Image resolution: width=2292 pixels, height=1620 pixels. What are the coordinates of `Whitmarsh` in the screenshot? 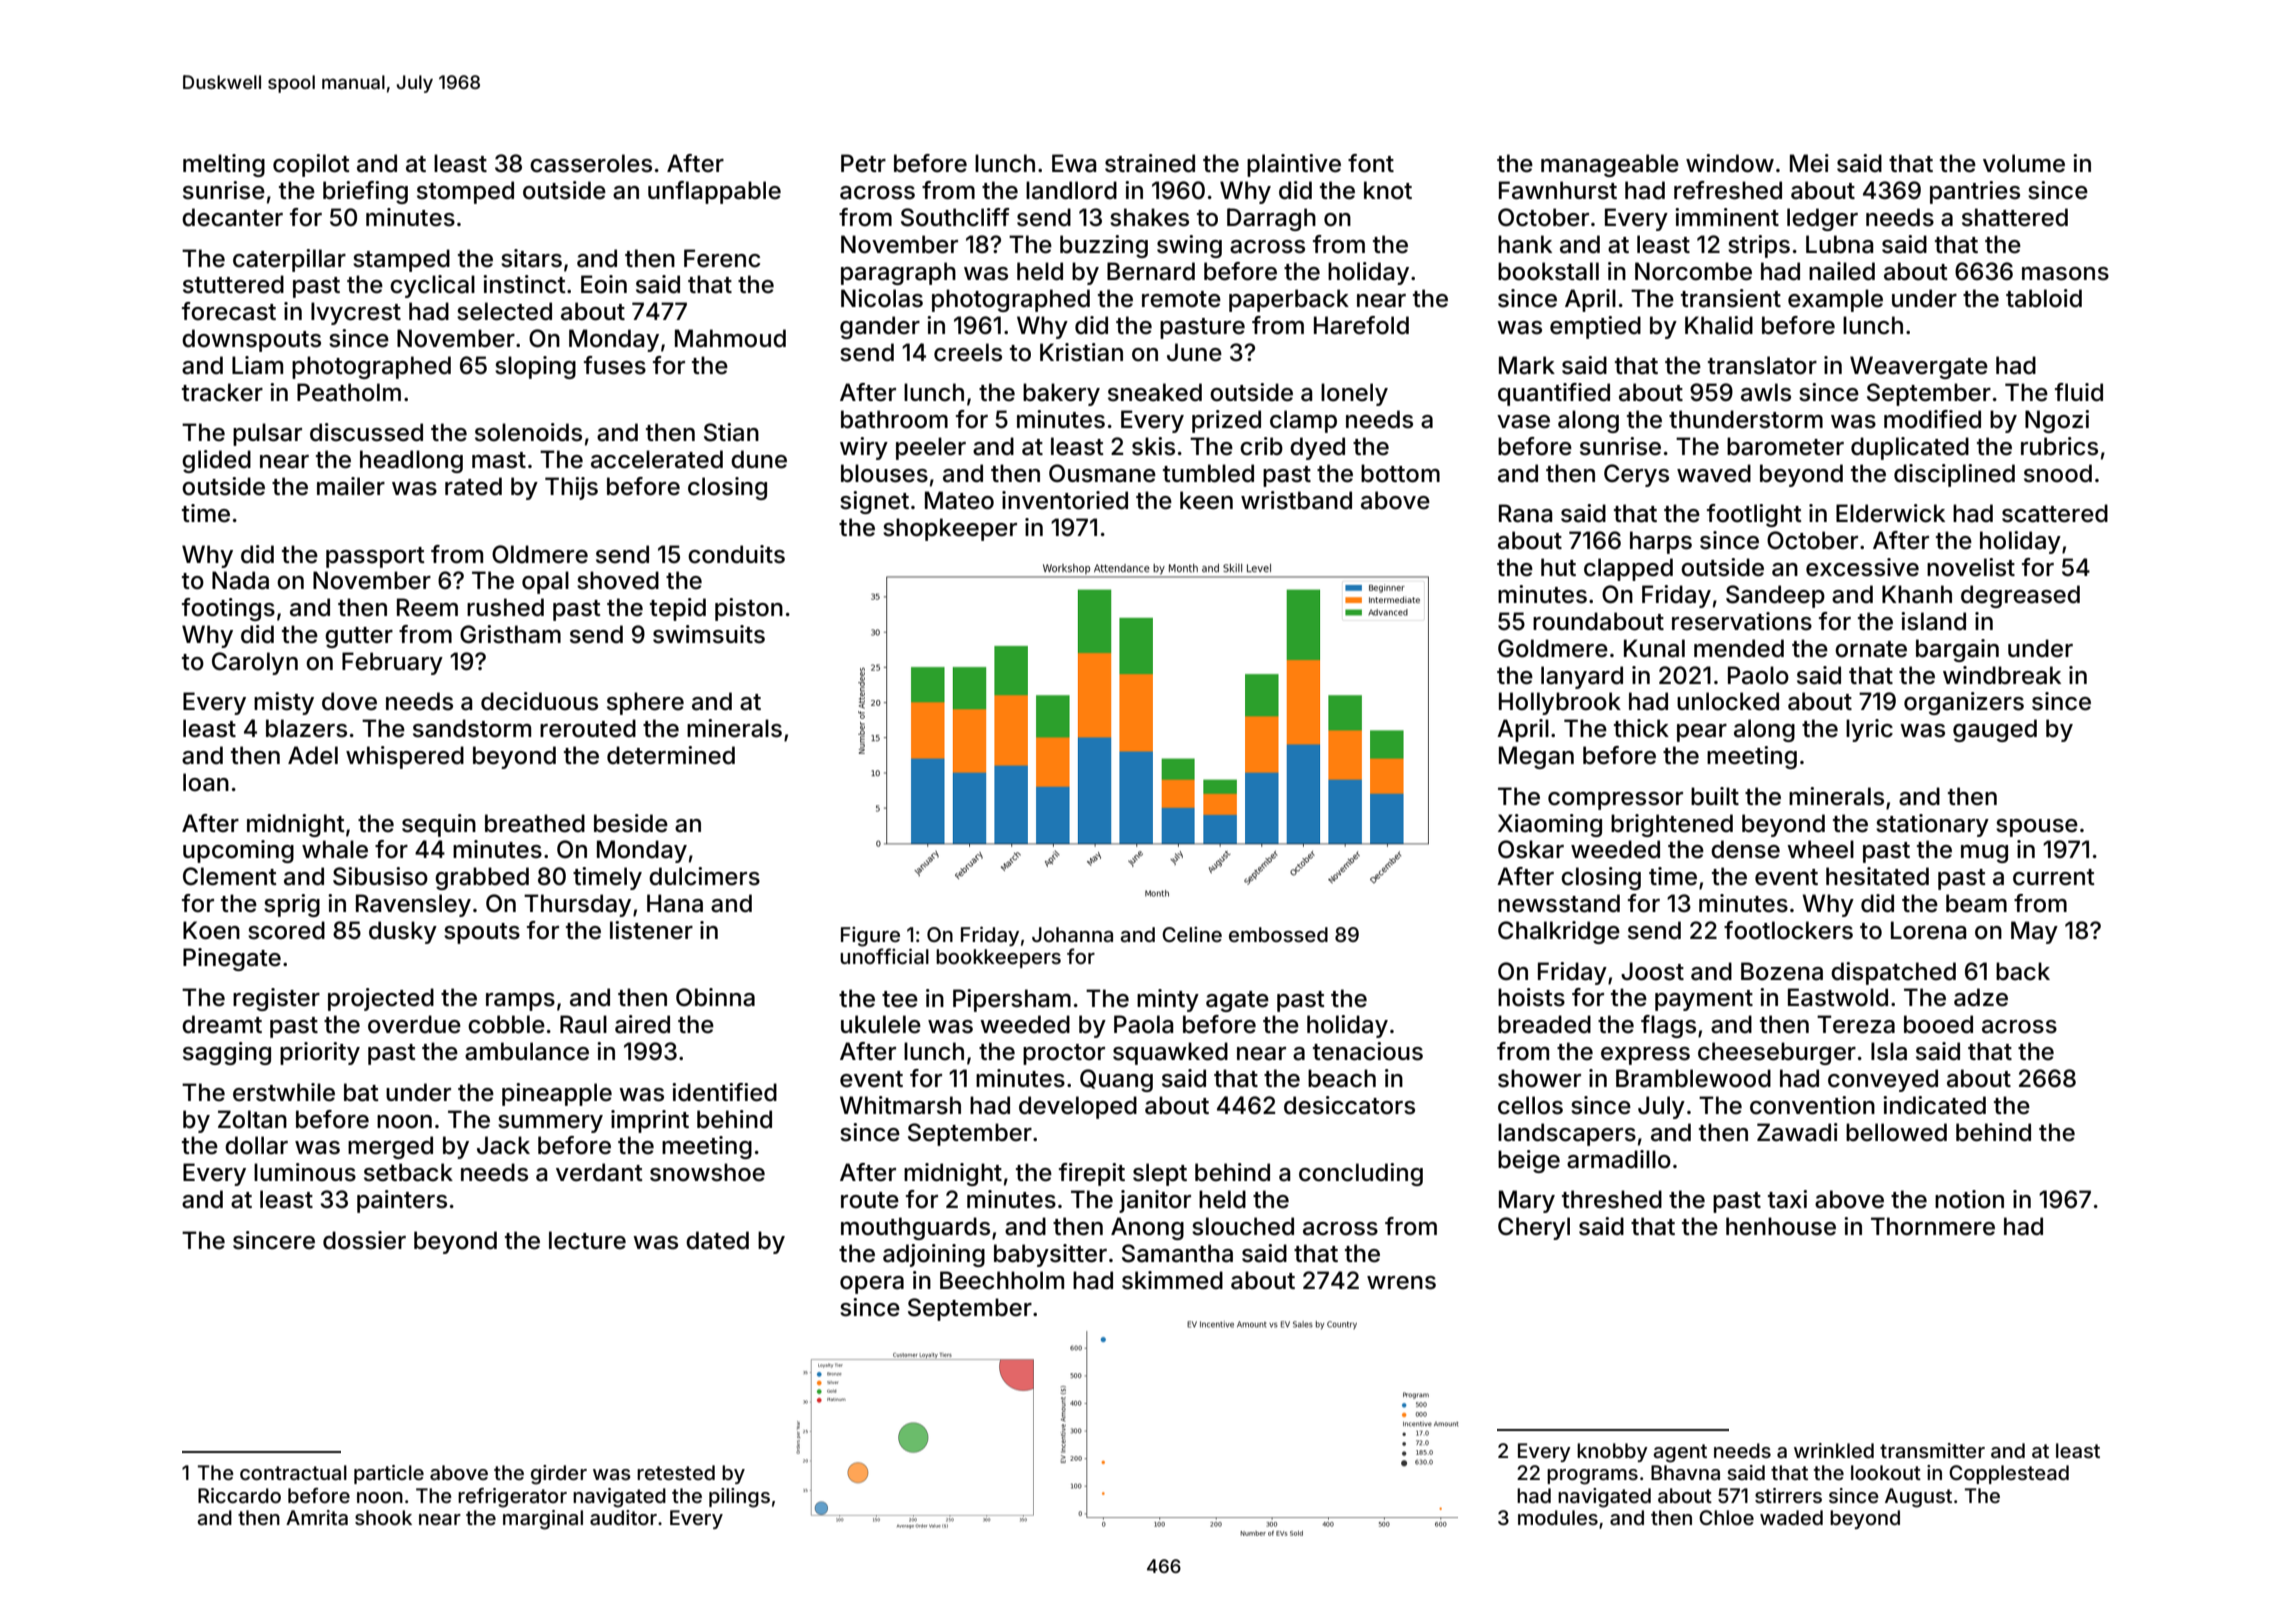 It's located at (900, 1105).
